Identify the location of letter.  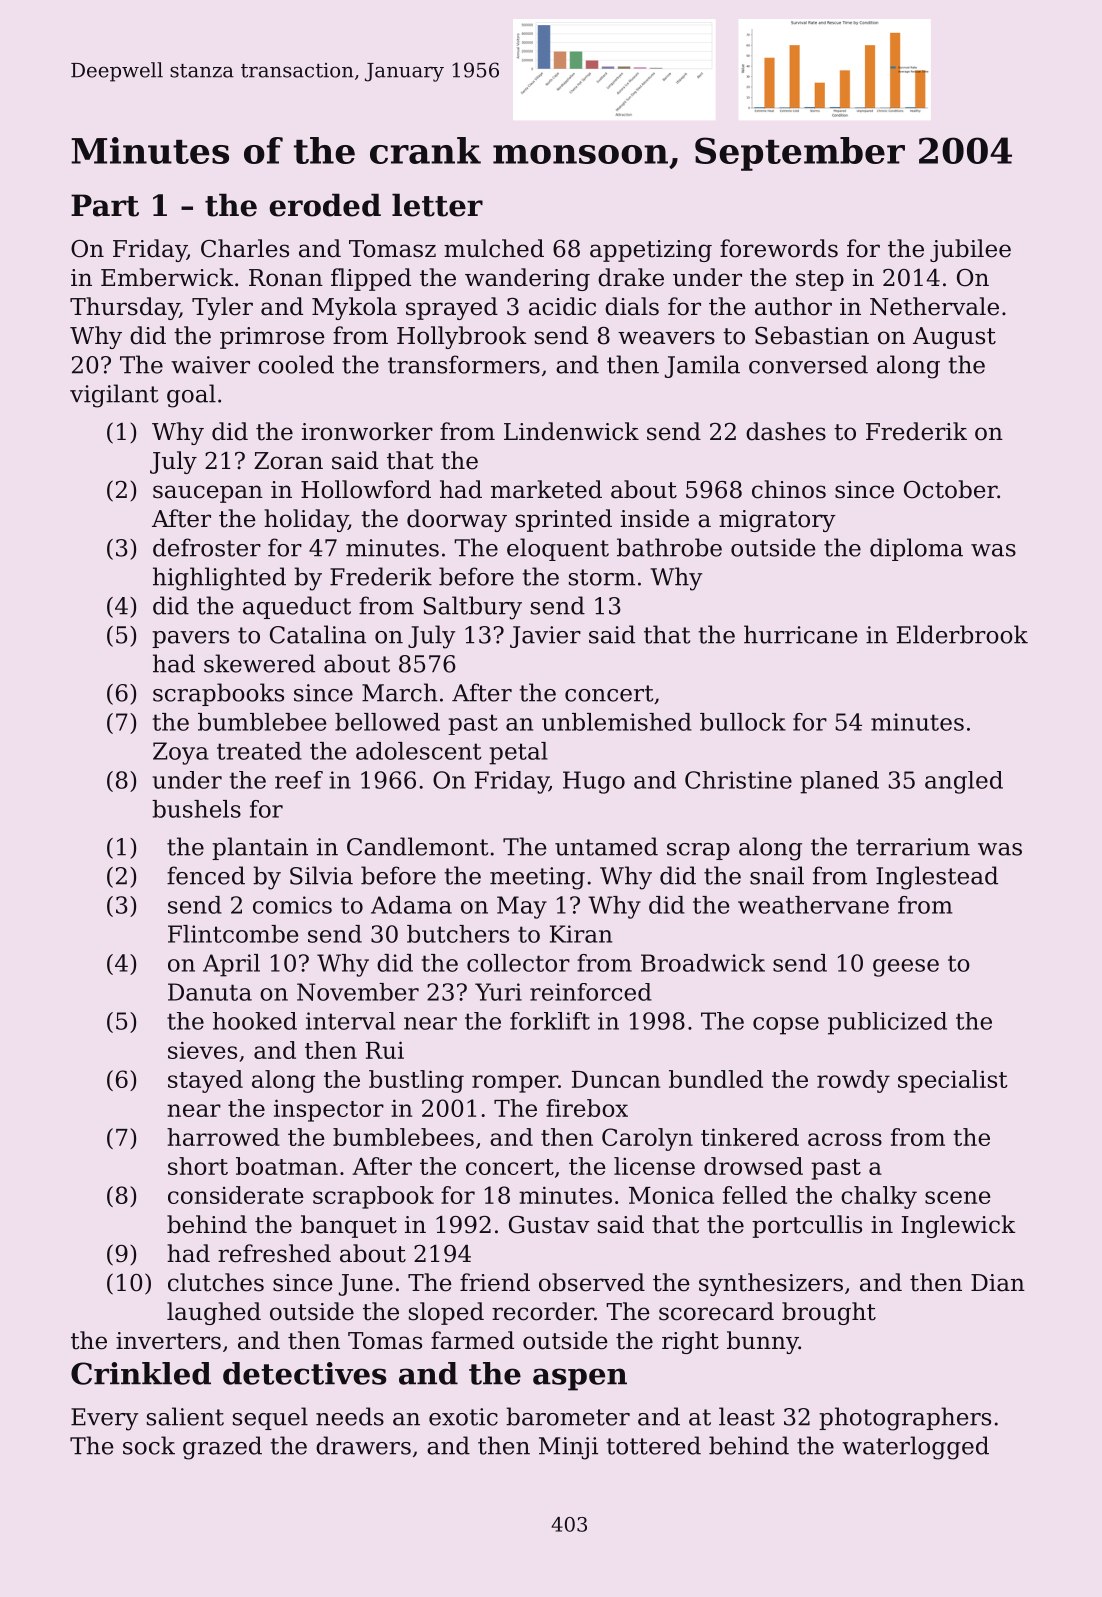
(437, 205).
